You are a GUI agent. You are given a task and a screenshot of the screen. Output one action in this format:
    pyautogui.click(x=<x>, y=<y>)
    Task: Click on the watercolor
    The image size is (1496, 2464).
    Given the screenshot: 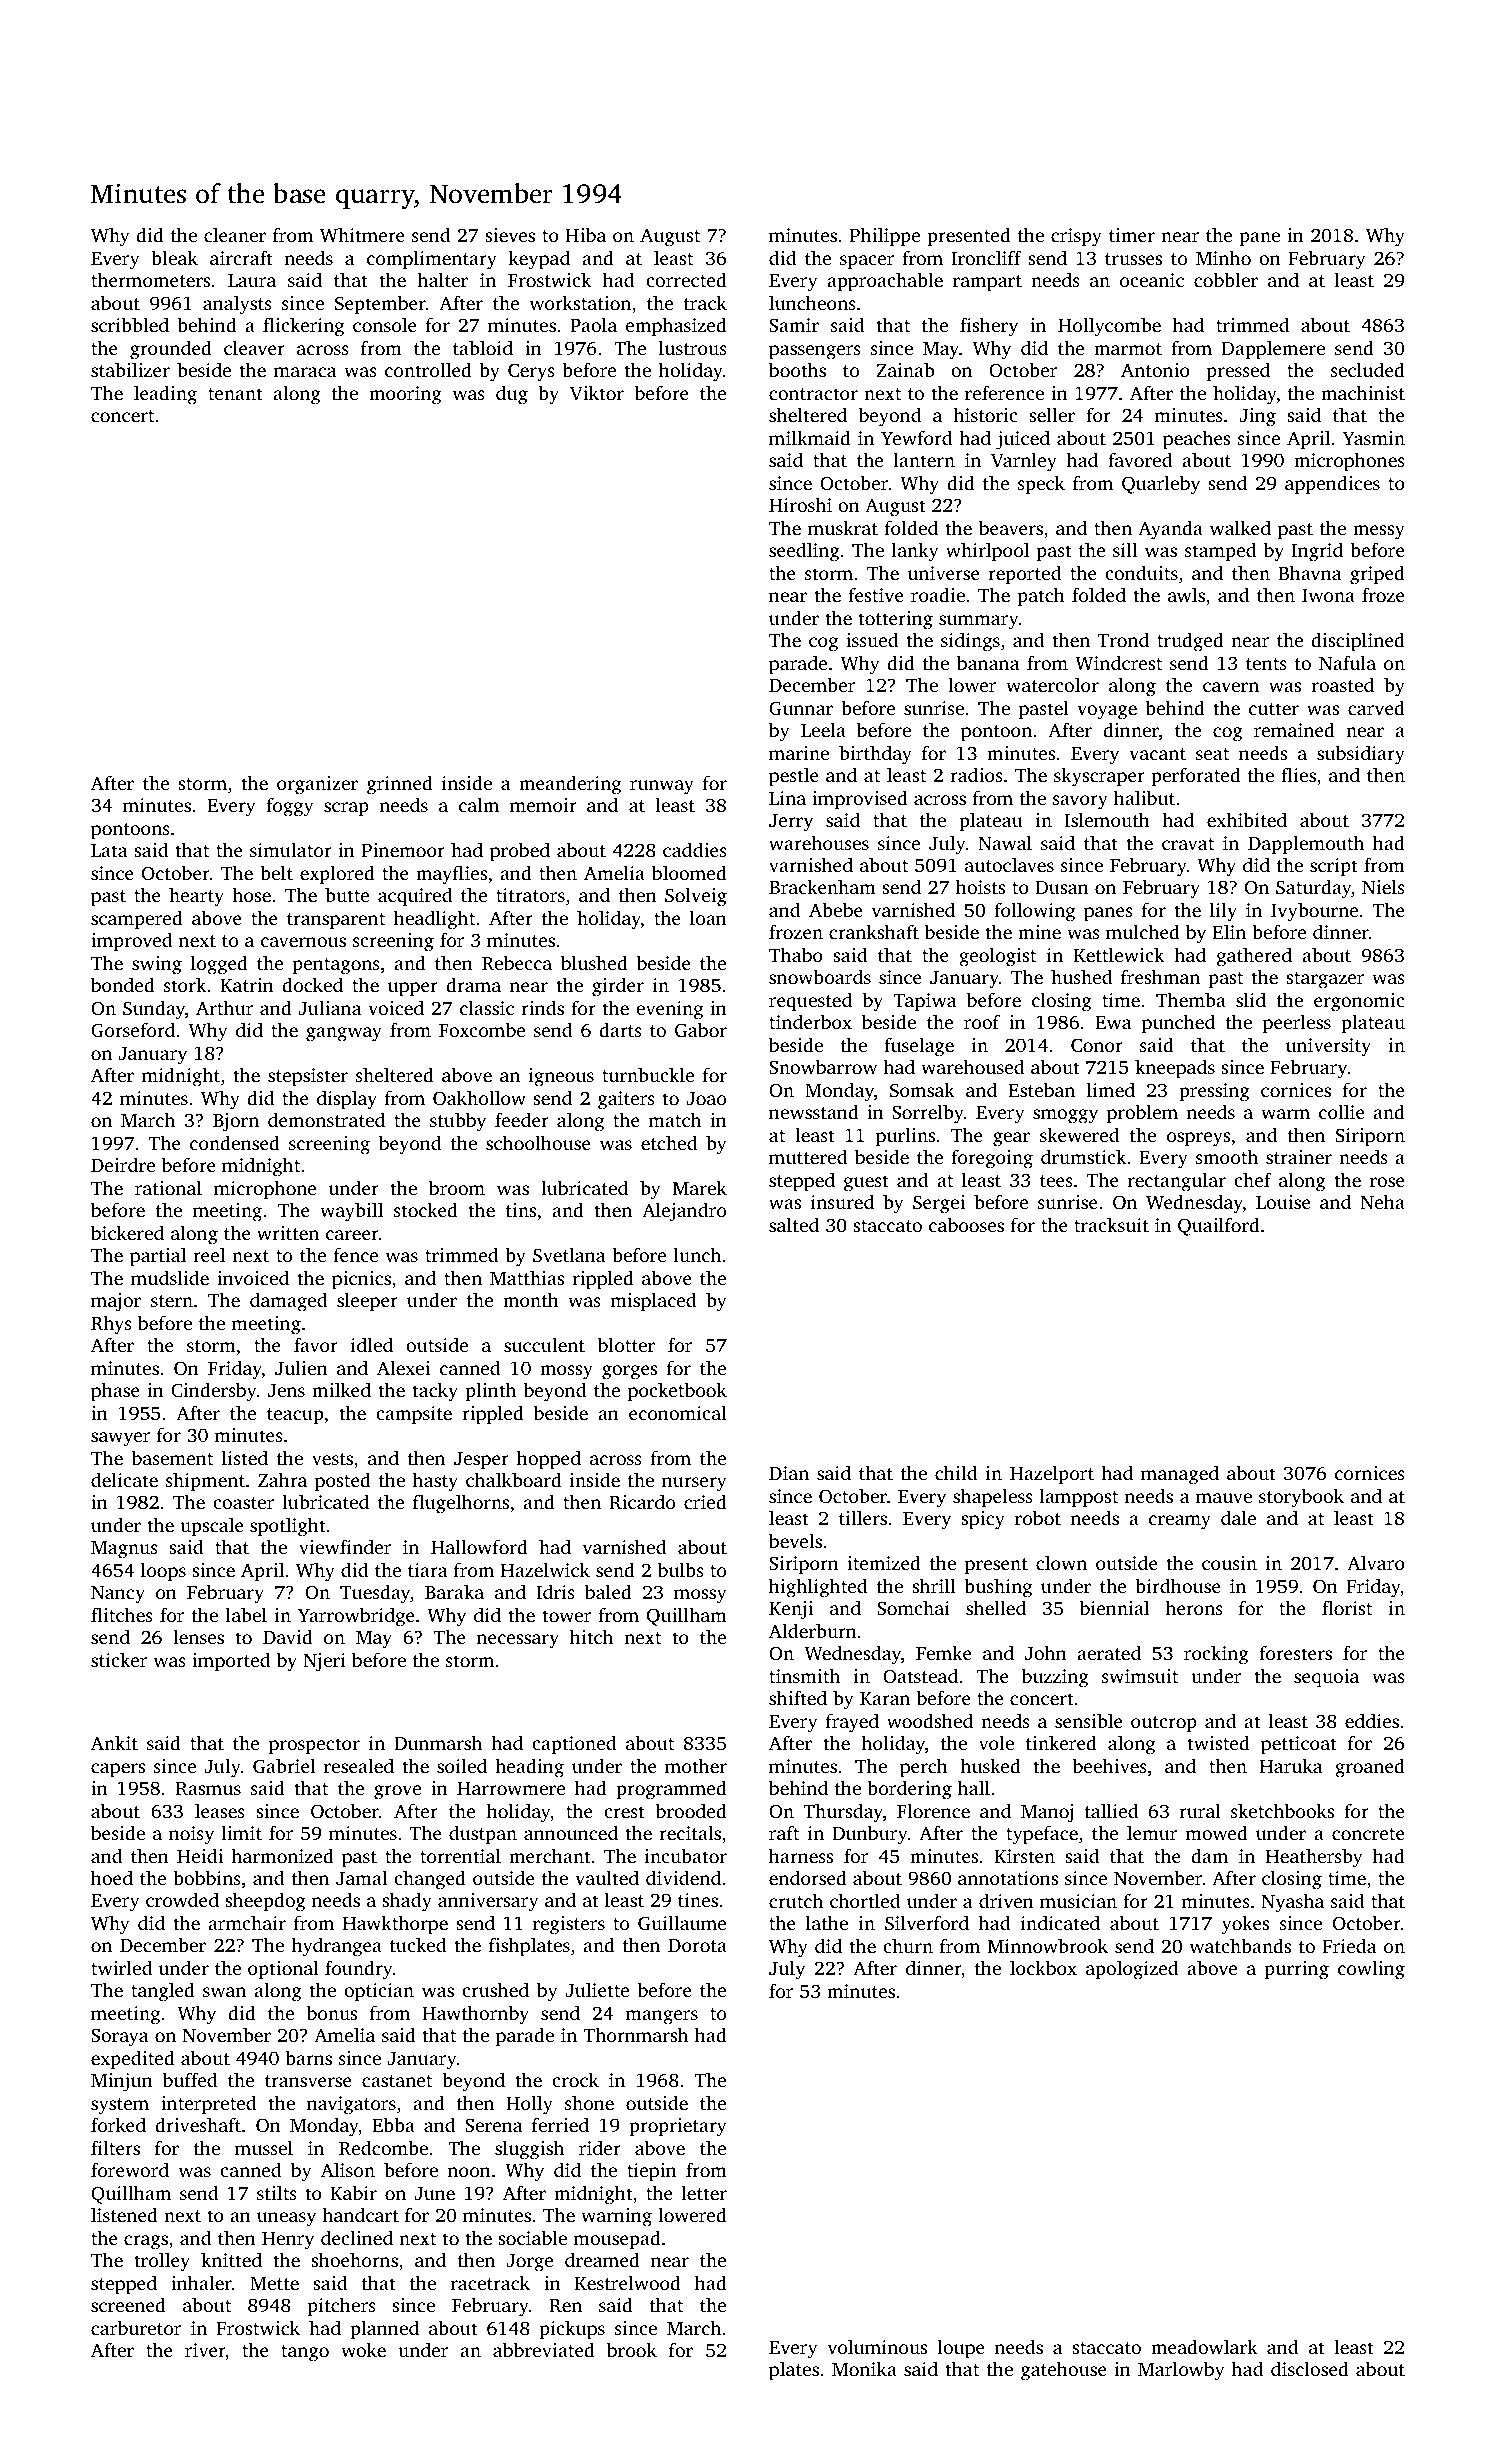 What is the action you would take?
    pyautogui.click(x=1052, y=684)
